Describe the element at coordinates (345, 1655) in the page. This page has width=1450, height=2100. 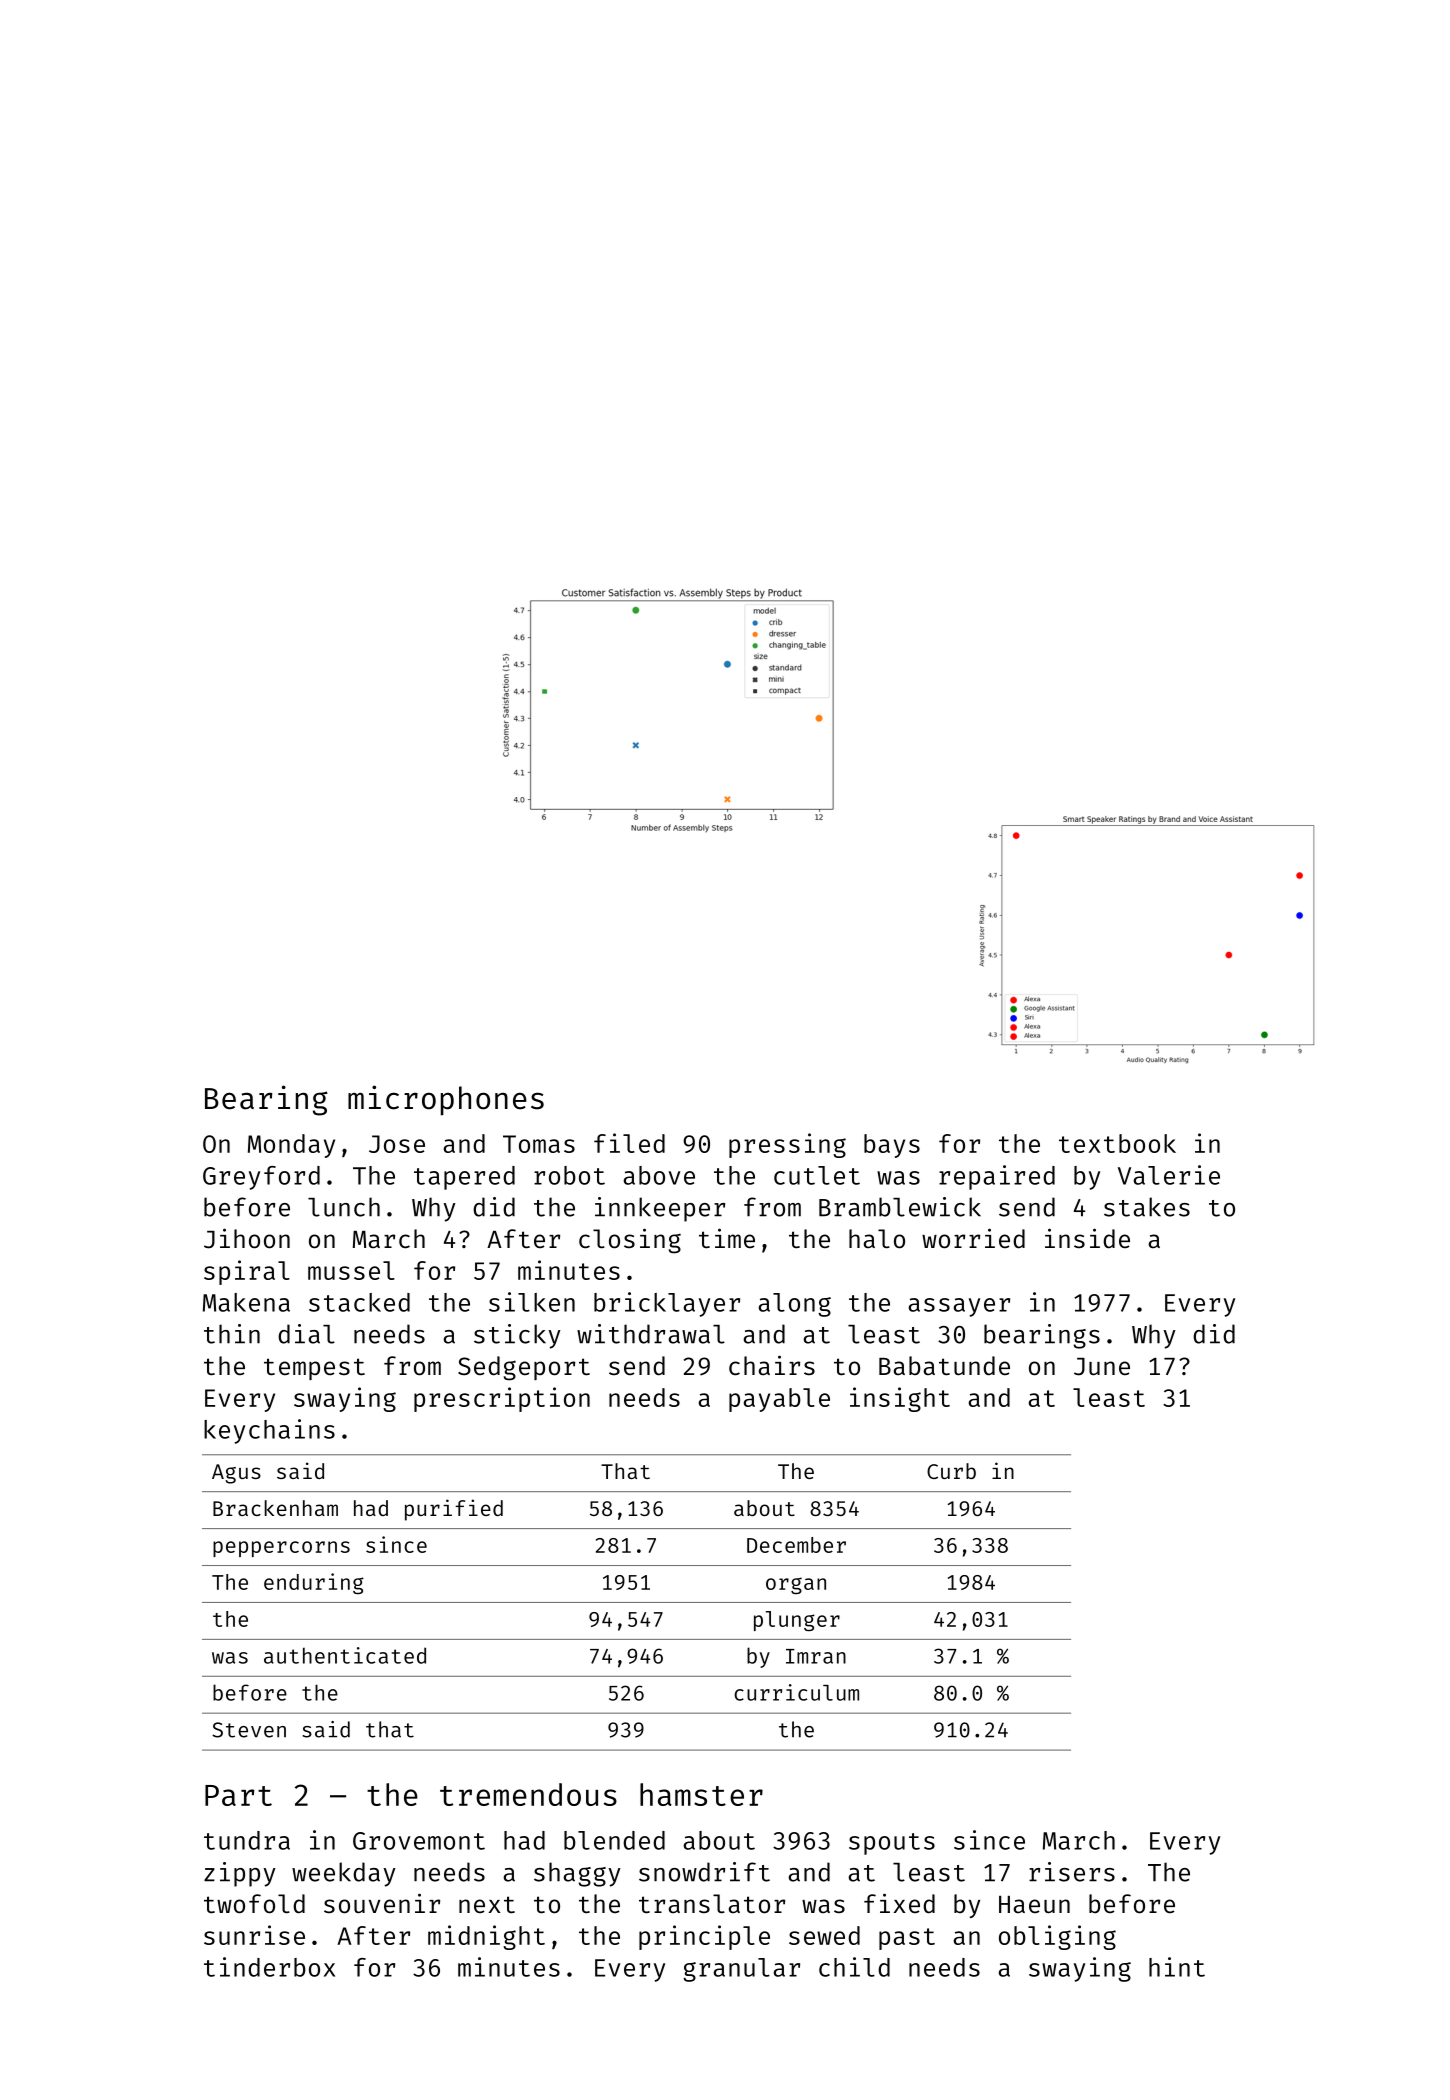
I see `authenticated` at that location.
